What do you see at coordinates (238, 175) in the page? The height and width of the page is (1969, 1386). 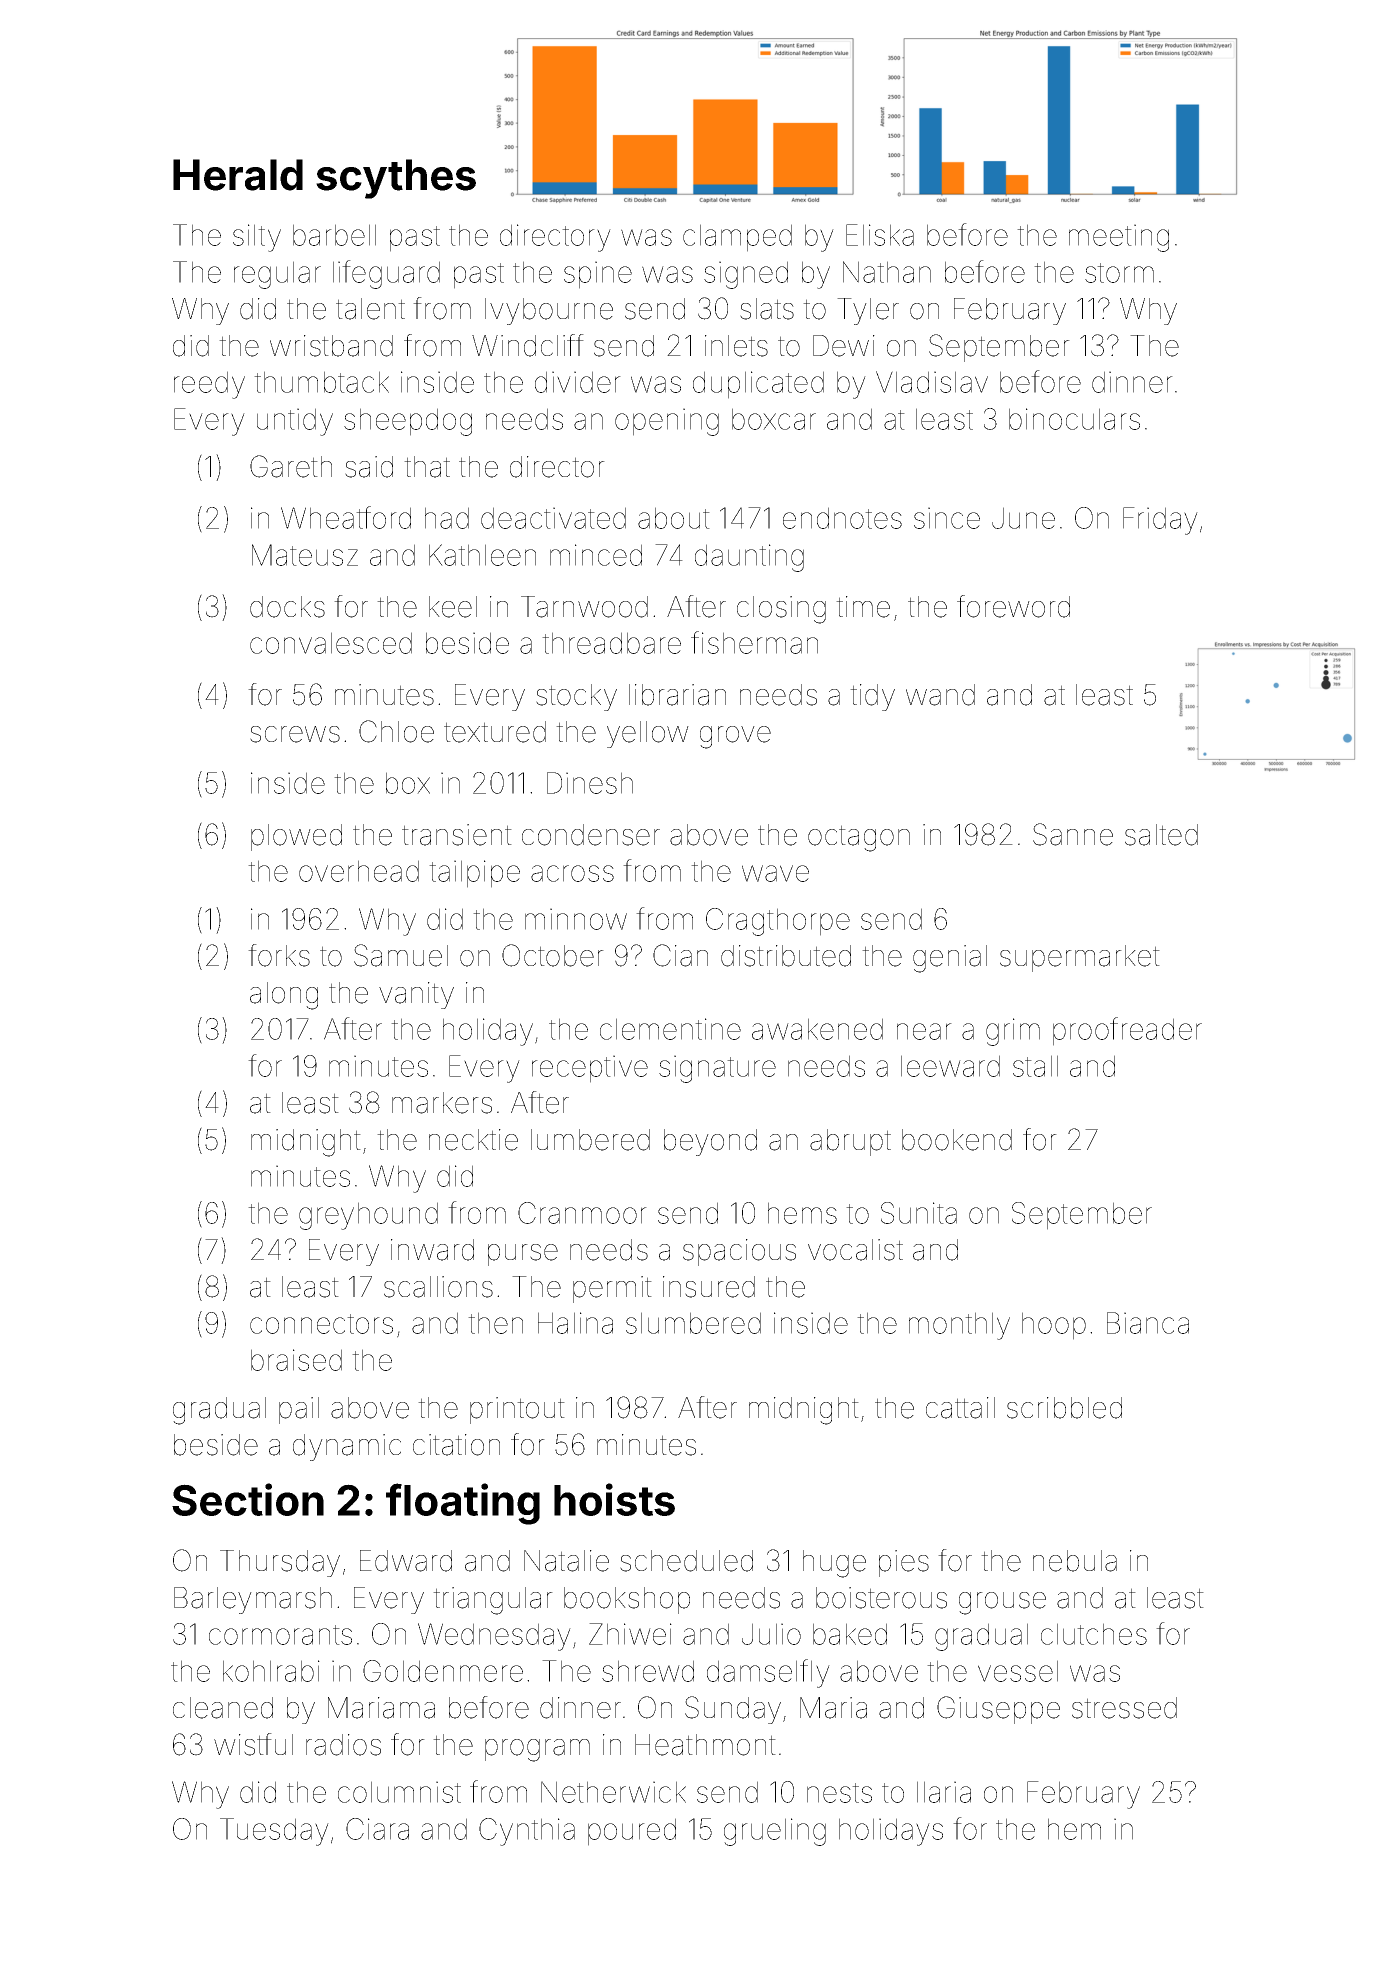 I see `Herald` at bounding box center [238, 175].
